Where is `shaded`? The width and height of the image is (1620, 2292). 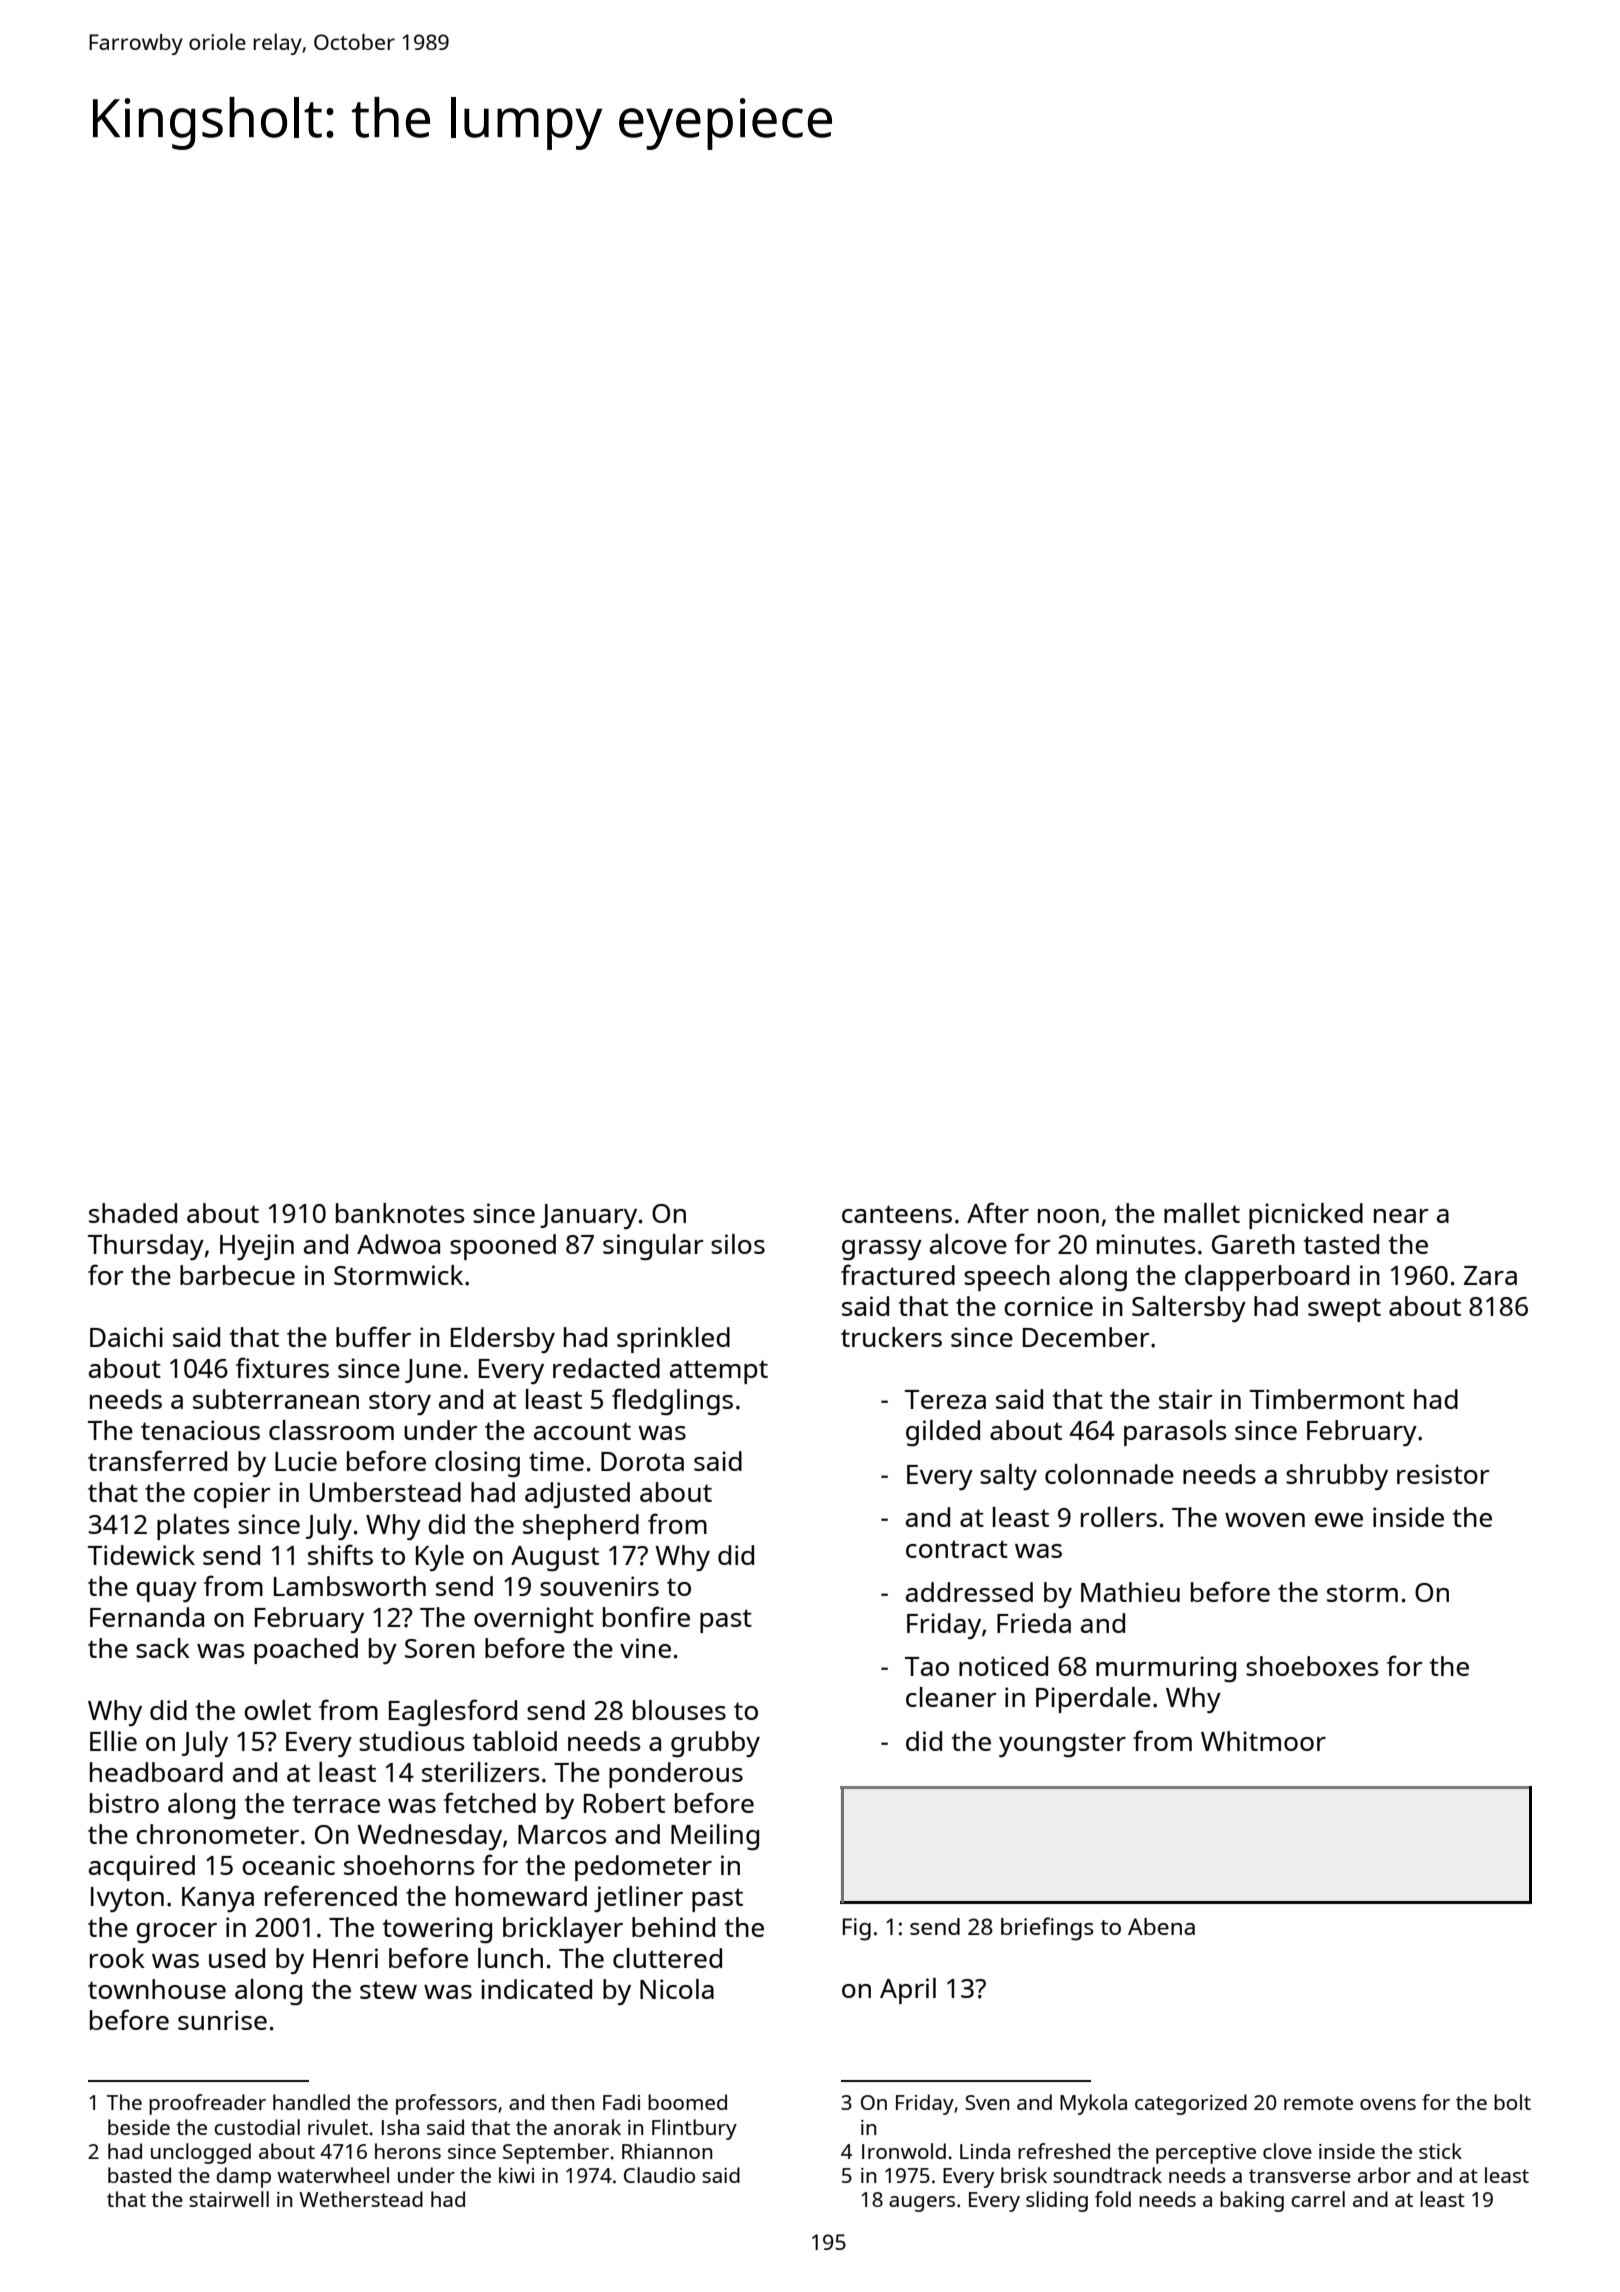 shaded is located at coordinates (133, 1213).
